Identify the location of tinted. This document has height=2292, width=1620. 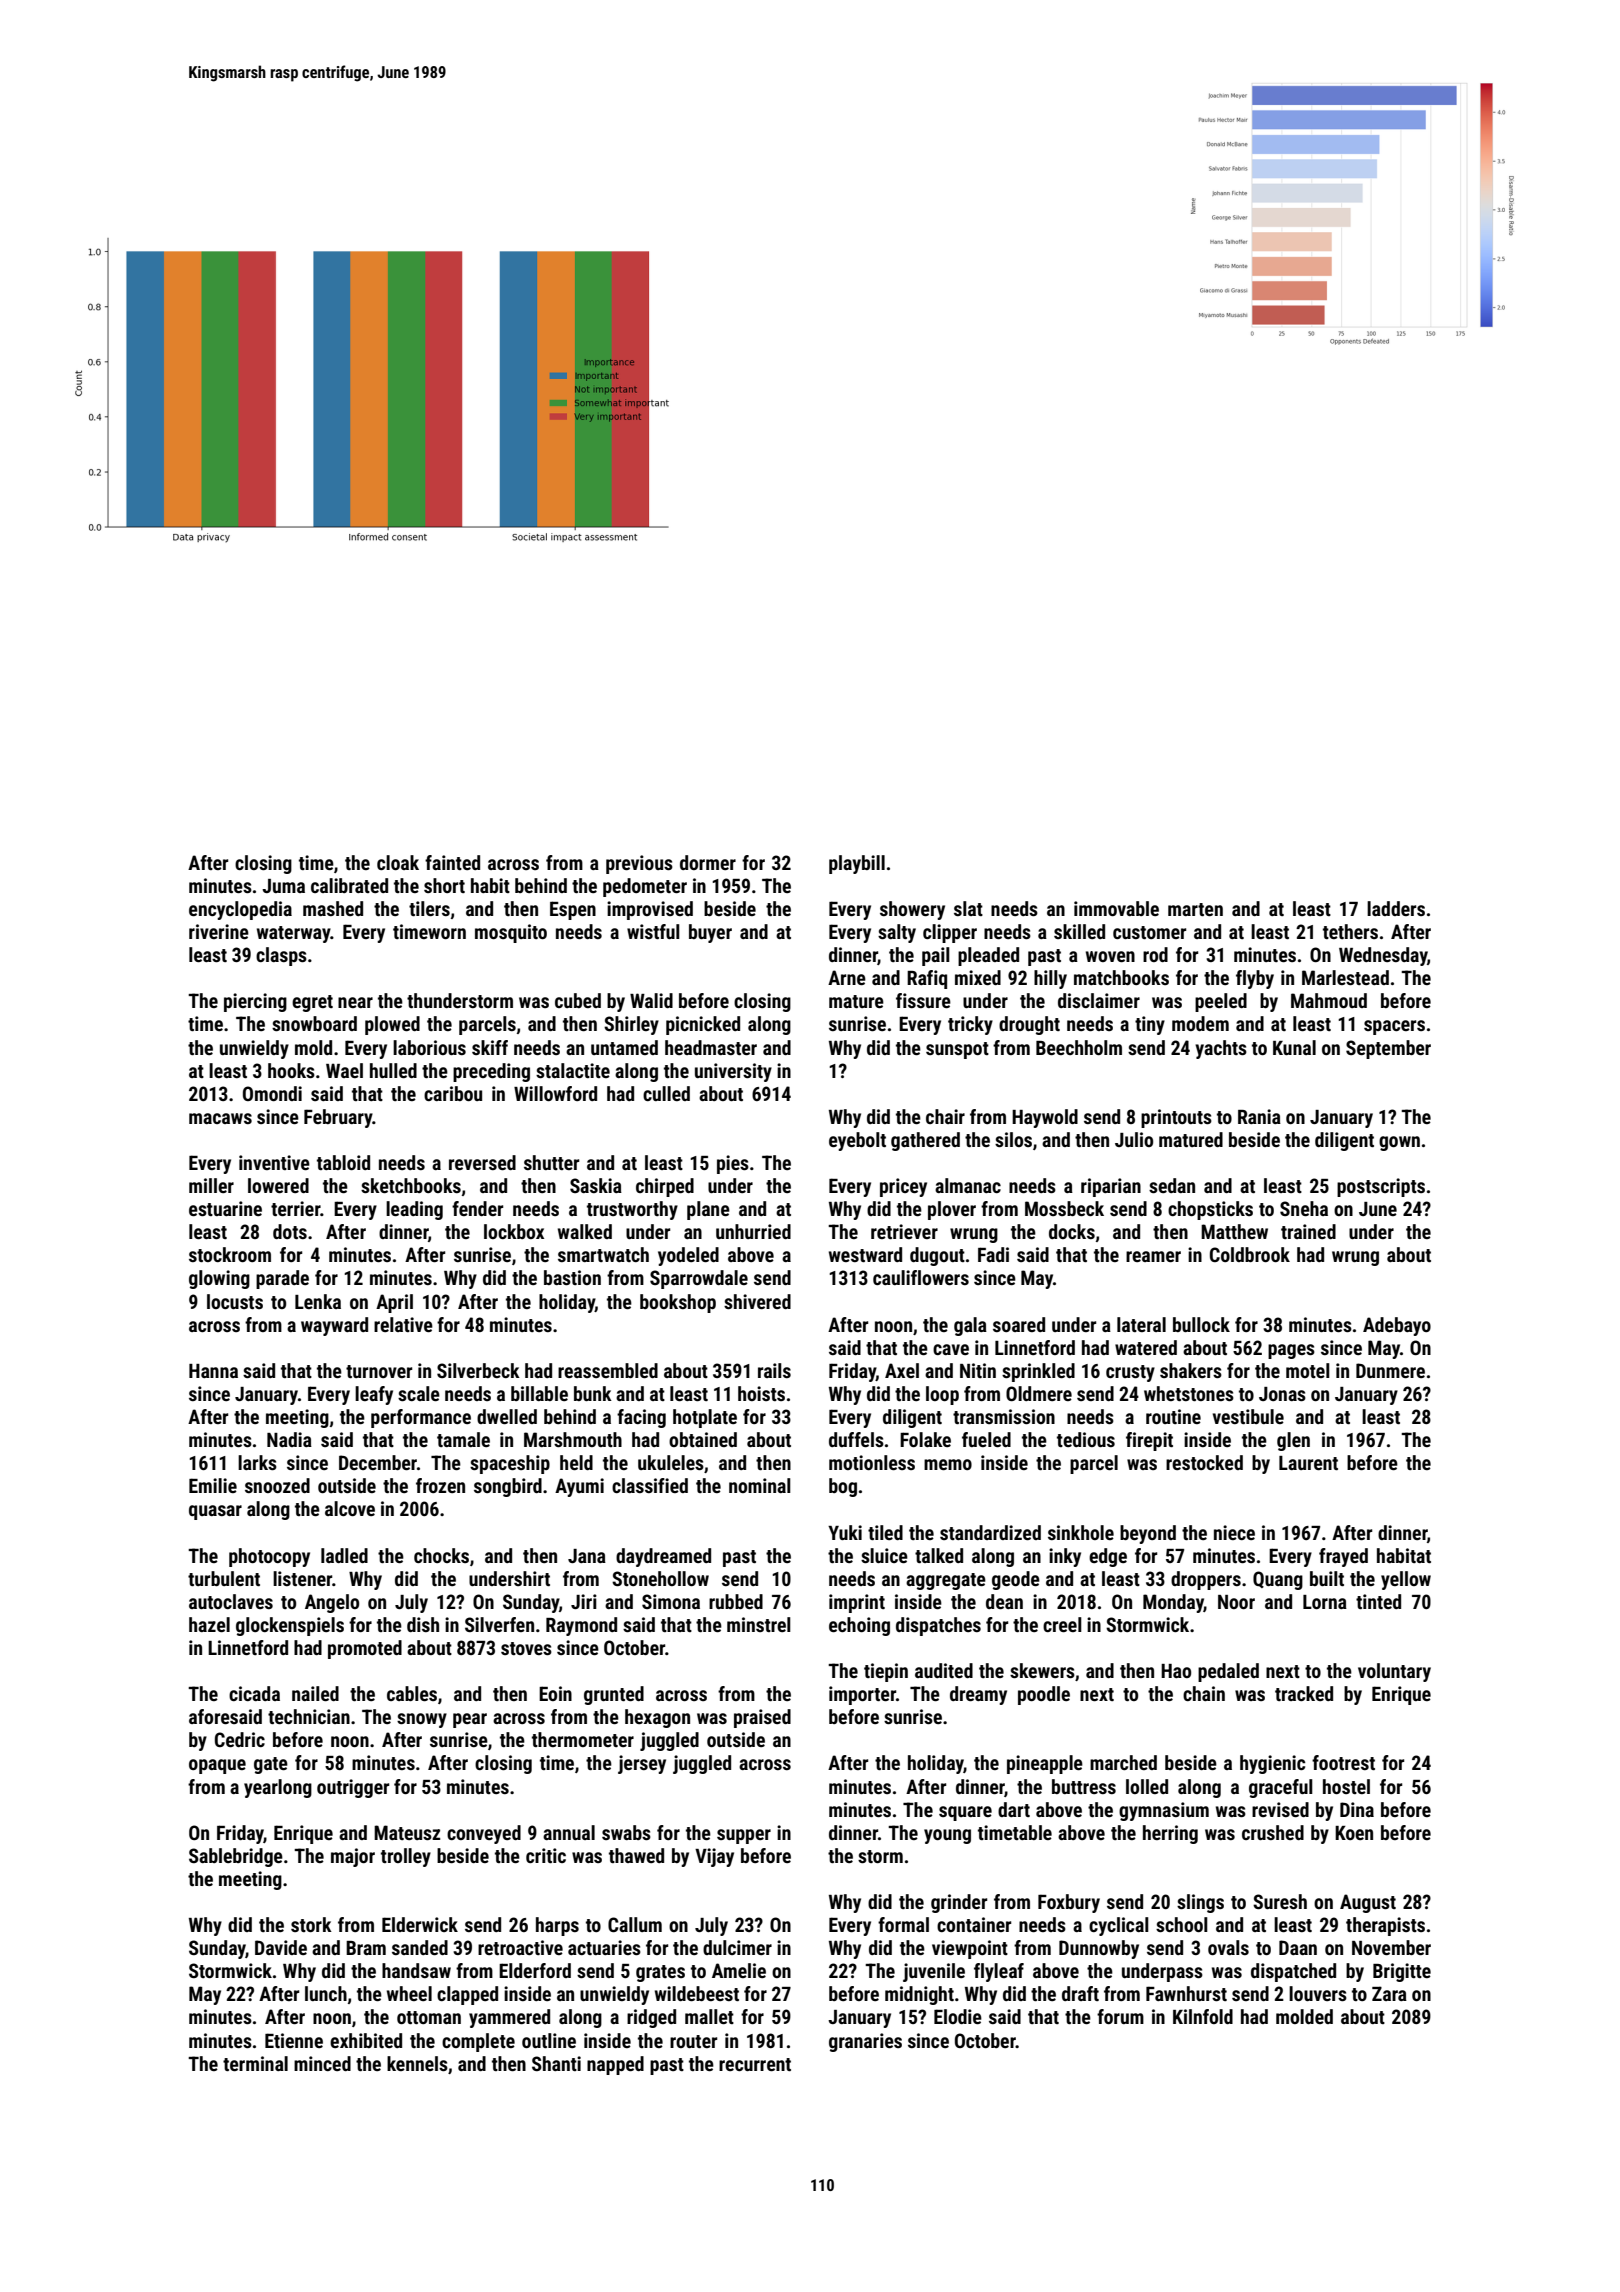
(1378, 1601).
